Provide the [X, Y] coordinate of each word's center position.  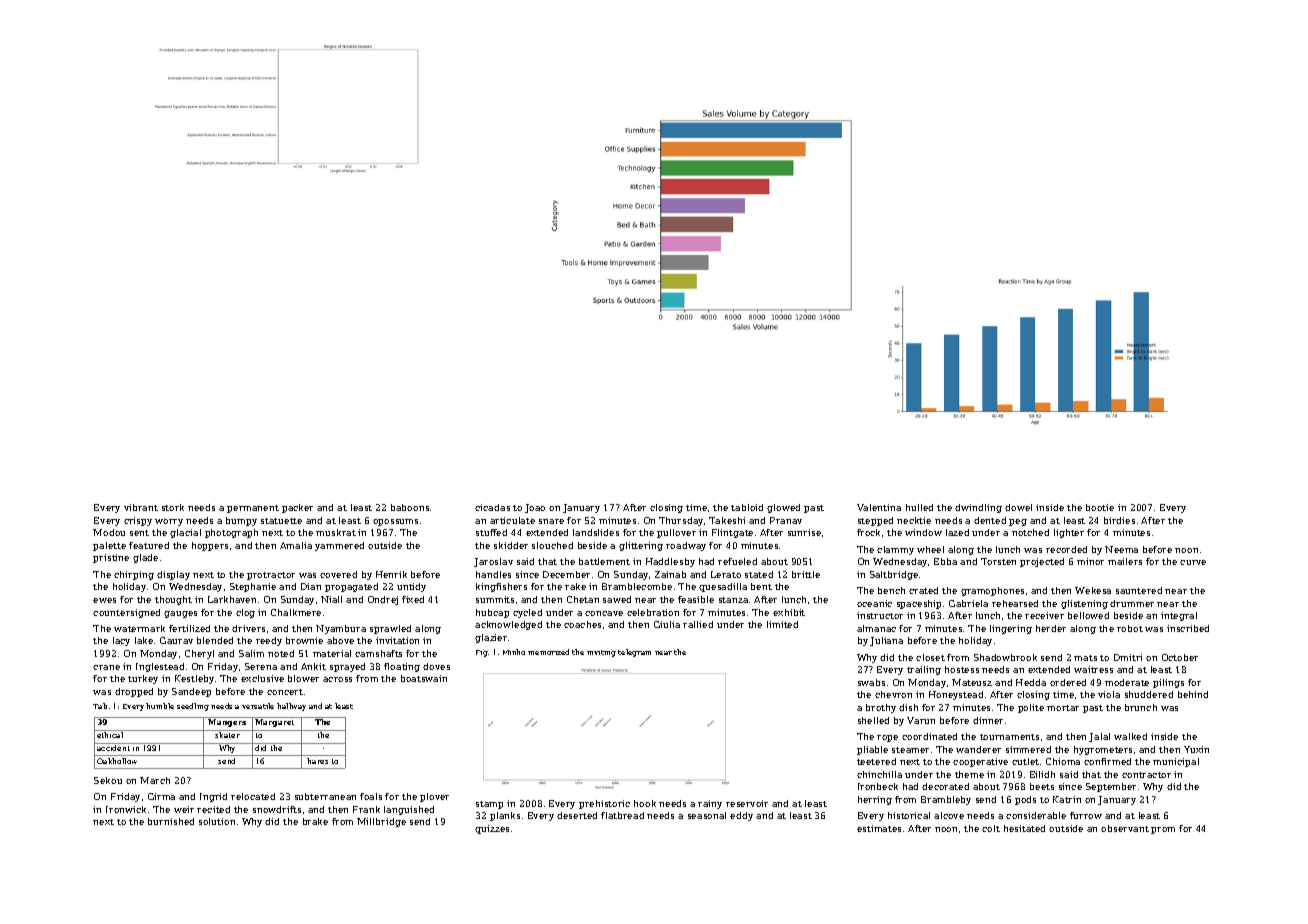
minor [1090, 561]
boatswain [424, 678]
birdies [1119, 520]
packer [297, 508]
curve [1193, 562]
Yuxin [1196, 749]
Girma [161, 796]
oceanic [874, 603]
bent [761, 586]
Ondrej [383, 600]
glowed [783, 508]
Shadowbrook [1005, 657]
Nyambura [341, 629]
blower [303, 678]
